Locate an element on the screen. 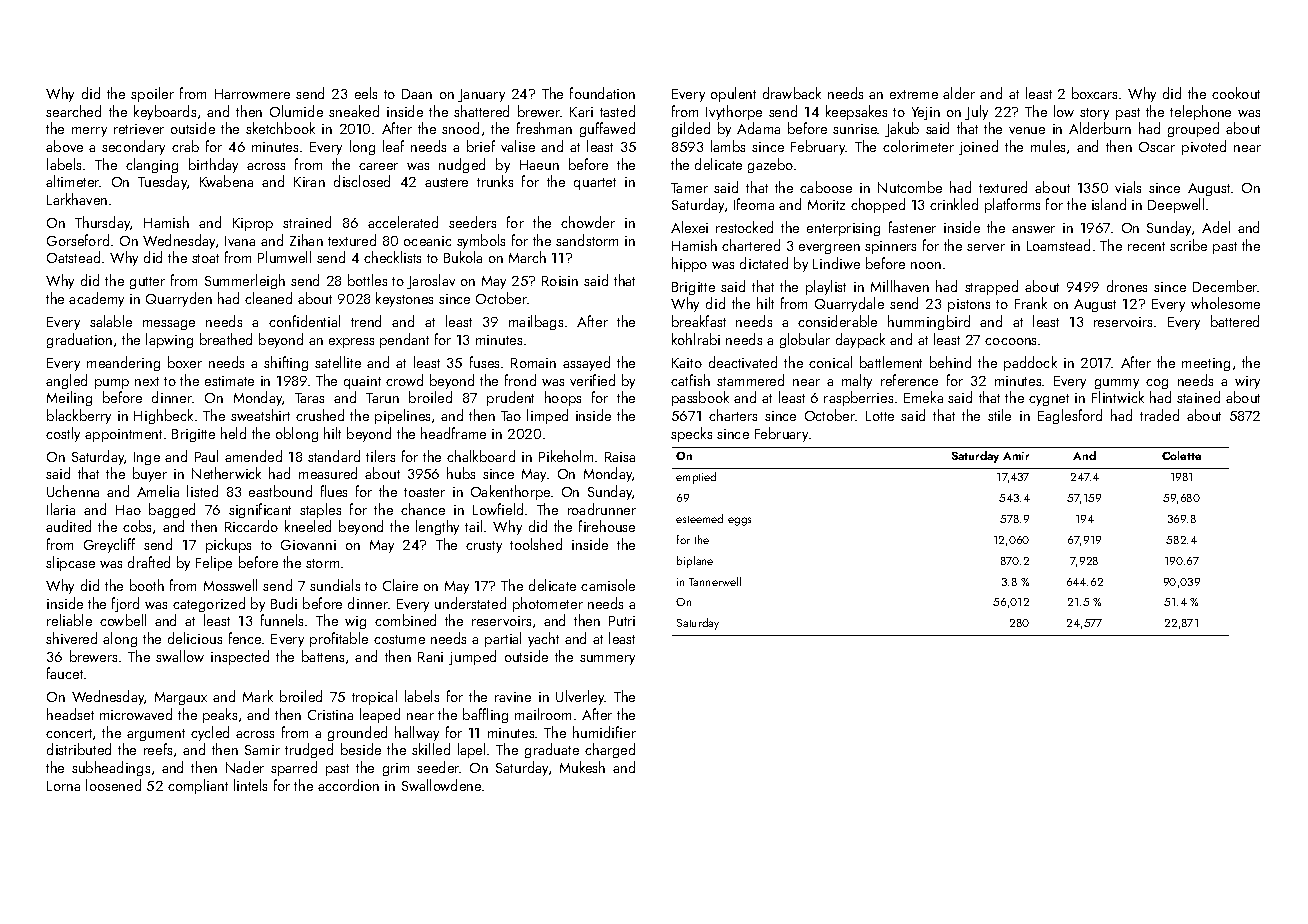 Image resolution: width=1308 pixels, height=924 pixels. boxer is located at coordinates (185, 362).
